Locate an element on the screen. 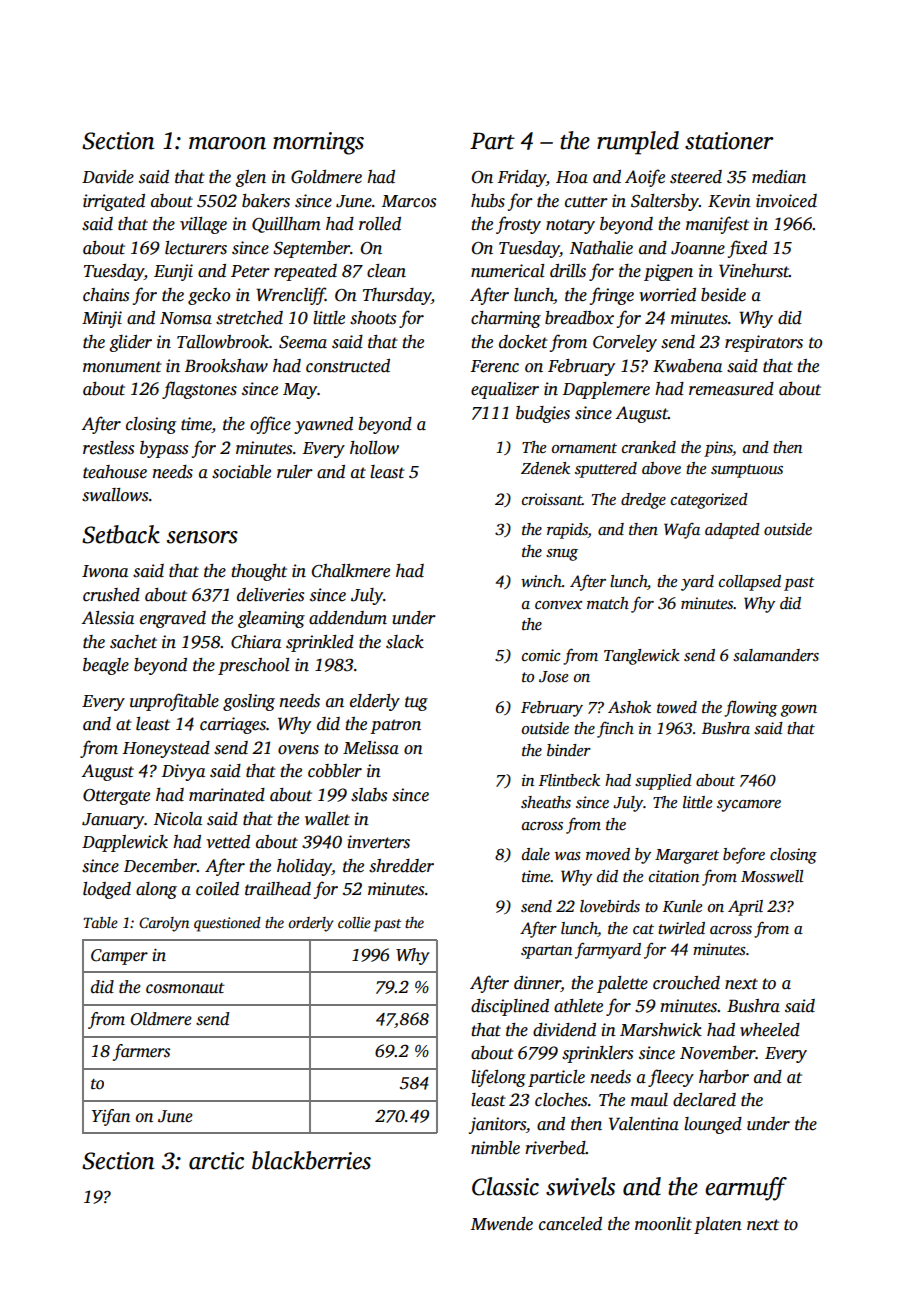 The image size is (908, 1316). arctic is located at coordinates (216, 1161).
